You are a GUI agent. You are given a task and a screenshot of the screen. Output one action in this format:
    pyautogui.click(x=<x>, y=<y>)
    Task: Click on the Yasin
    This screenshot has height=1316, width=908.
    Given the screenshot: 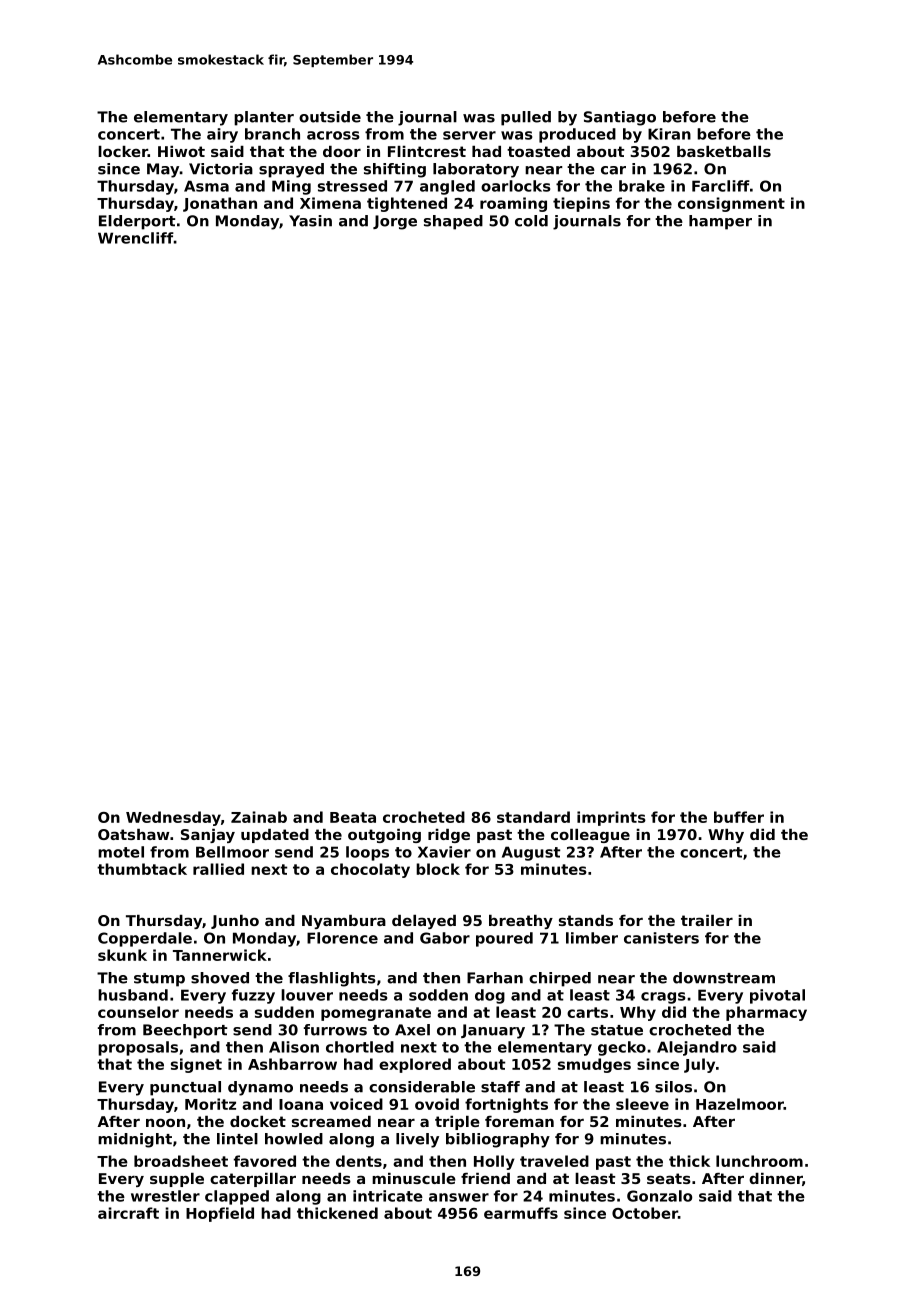 What is the action you would take?
    pyautogui.click(x=310, y=221)
